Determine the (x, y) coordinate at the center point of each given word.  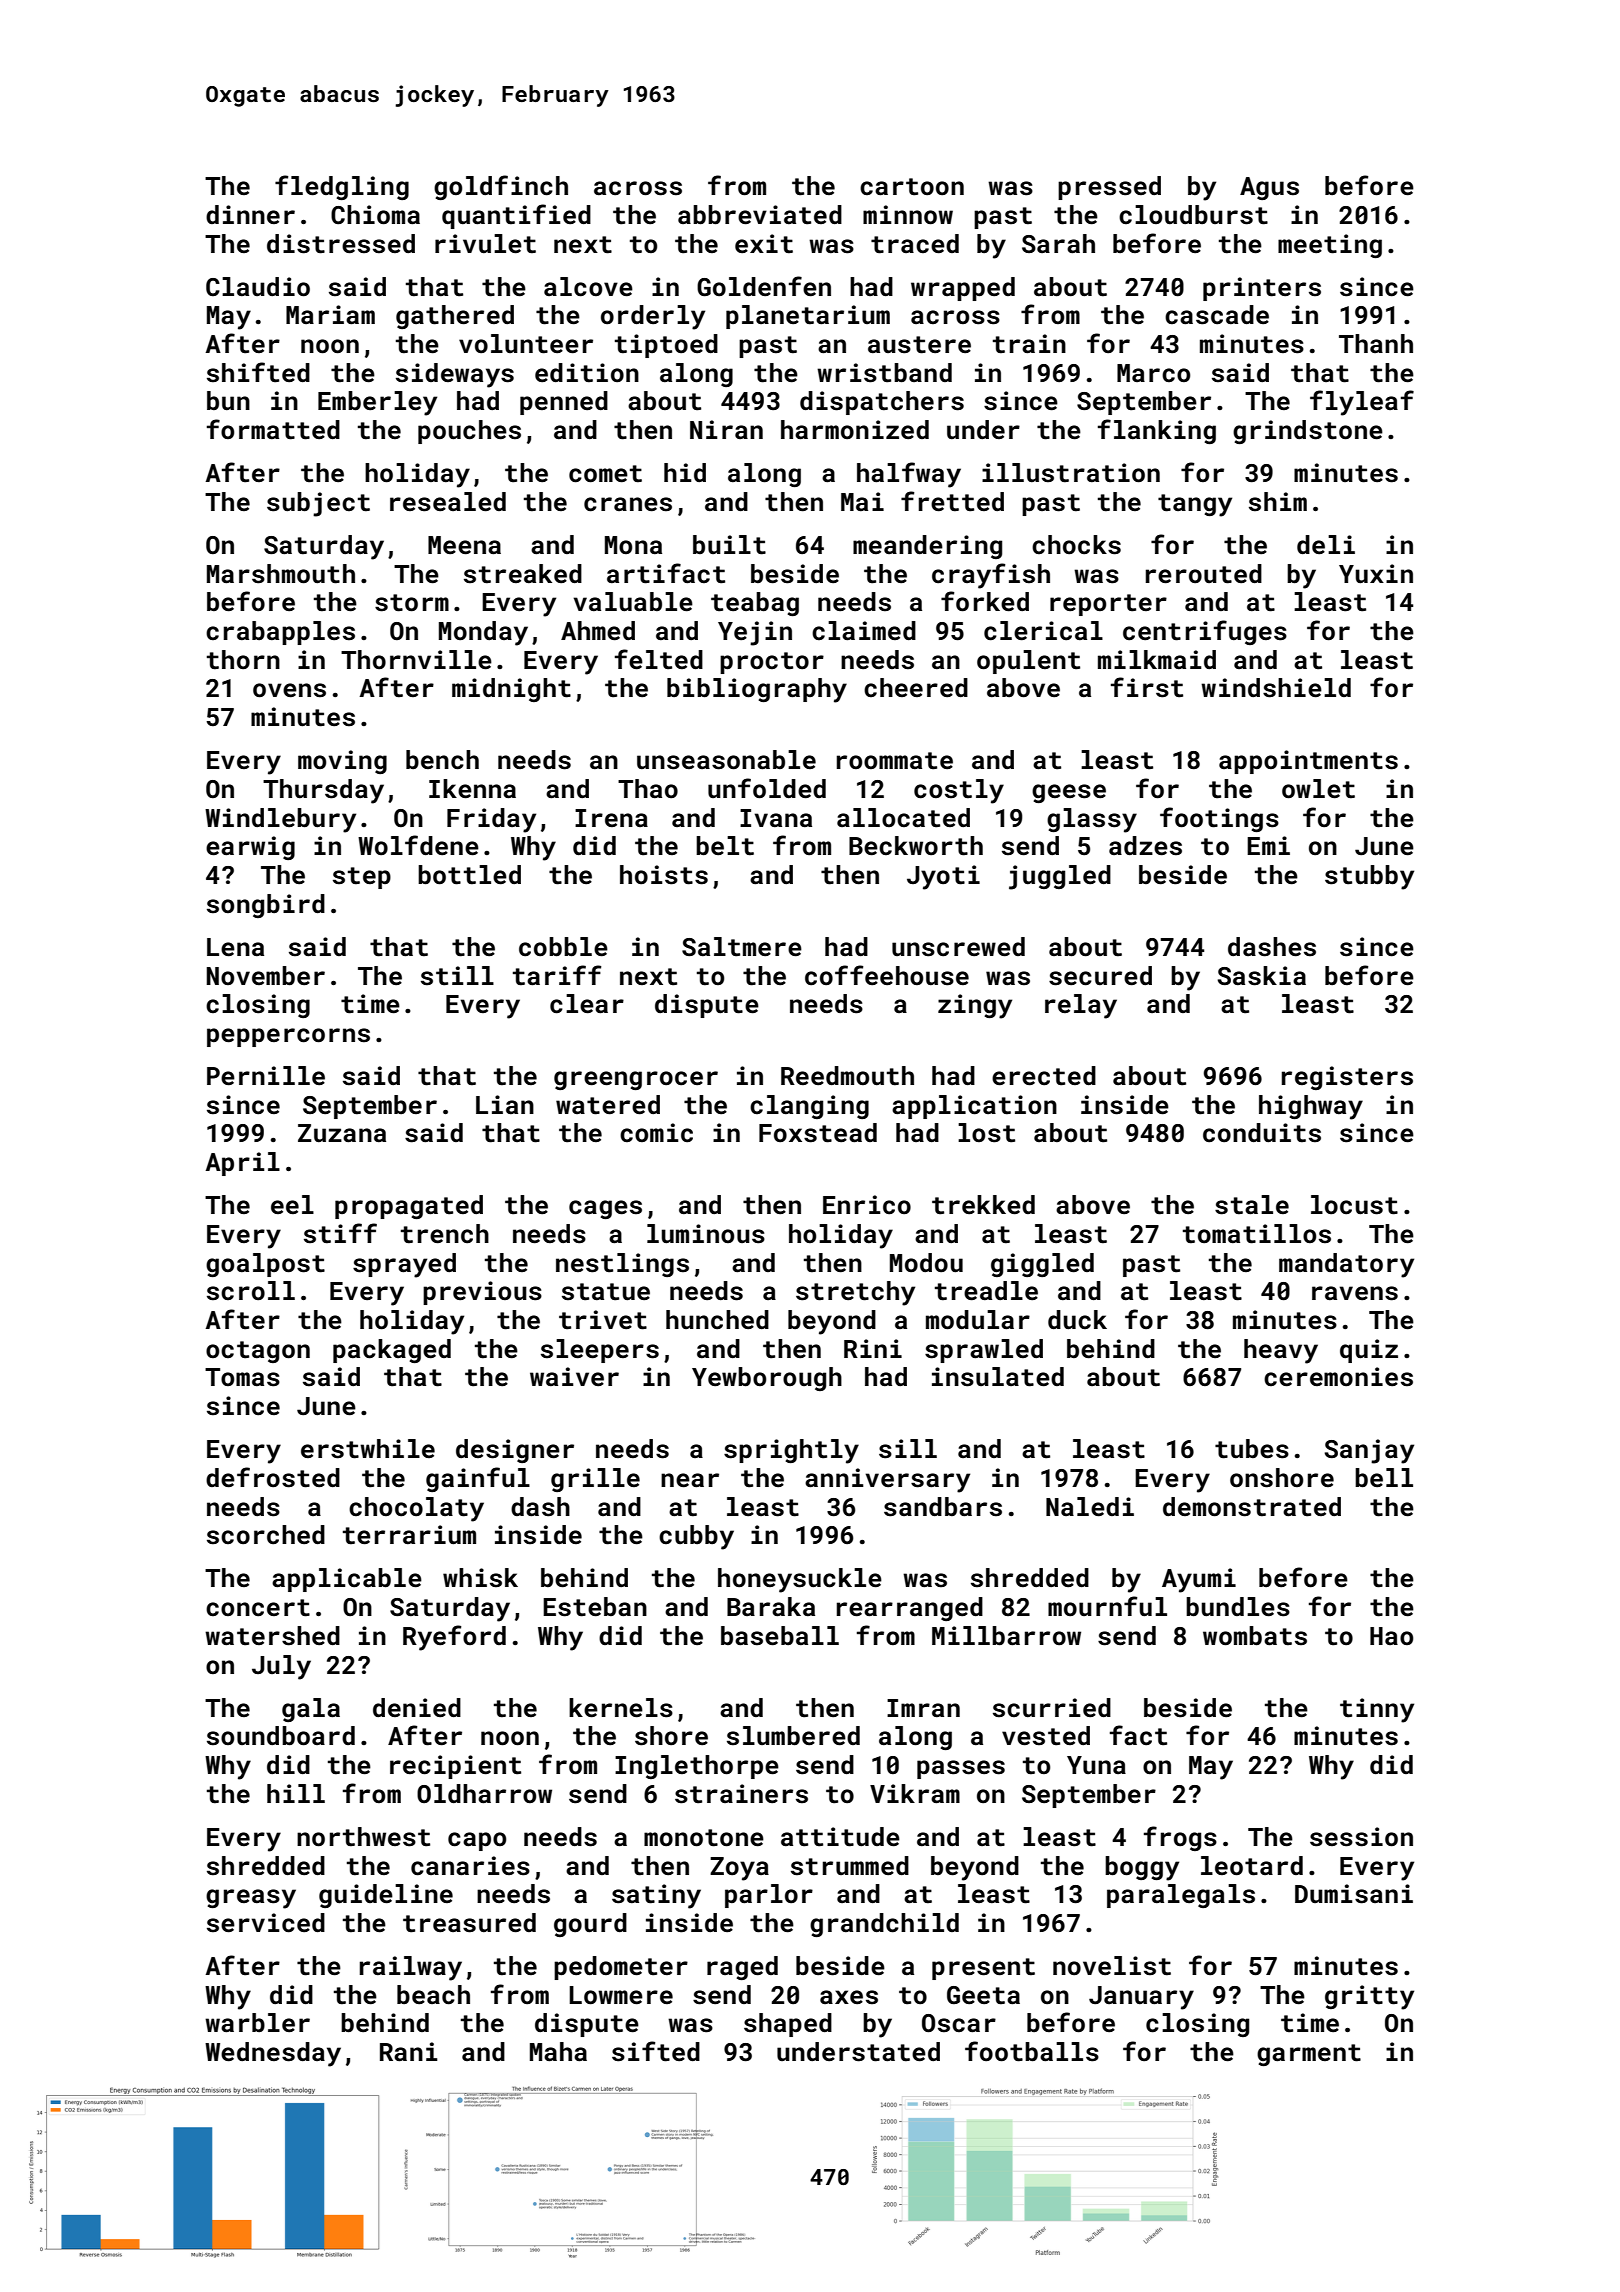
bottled (469, 875)
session (1361, 1837)
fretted (952, 501)
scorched (266, 1535)
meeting (1330, 246)
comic (656, 1133)
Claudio (258, 287)
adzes (1145, 846)
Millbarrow (1006, 1636)
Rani (409, 2052)
